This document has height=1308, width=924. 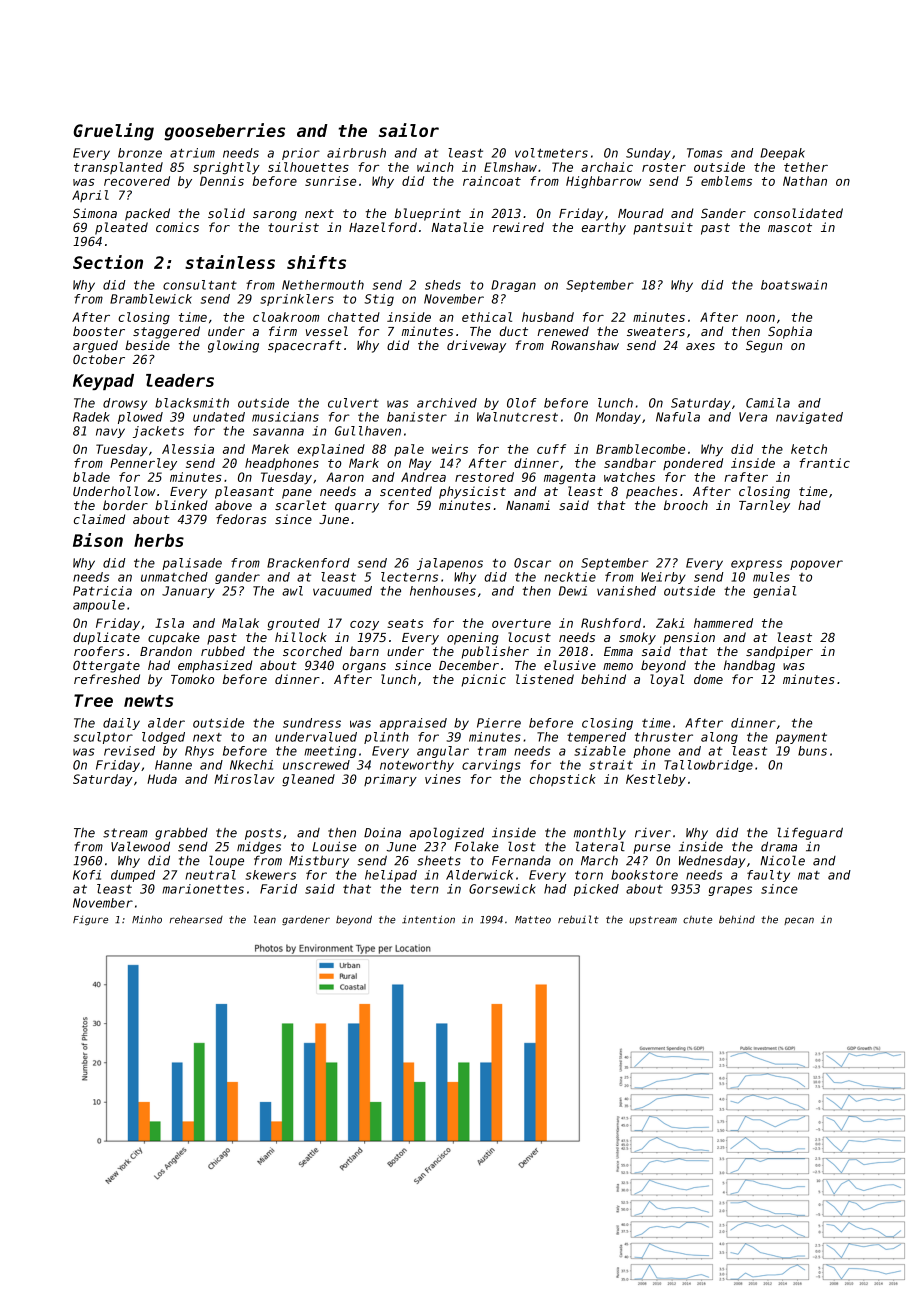 I want to click on booster, so click(x=99, y=331).
